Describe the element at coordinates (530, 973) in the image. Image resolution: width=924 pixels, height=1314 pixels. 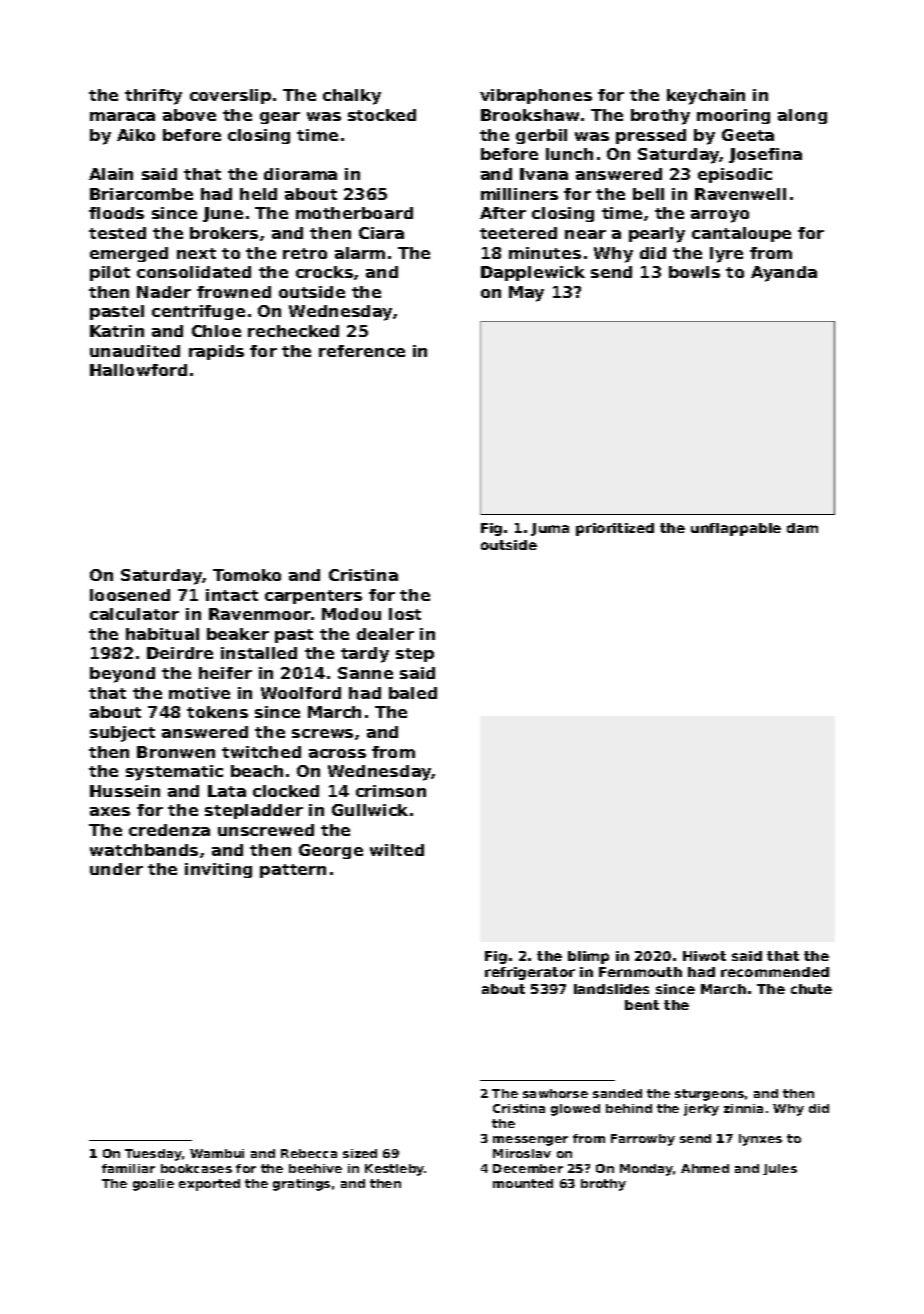
I see `refrigerator` at that location.
